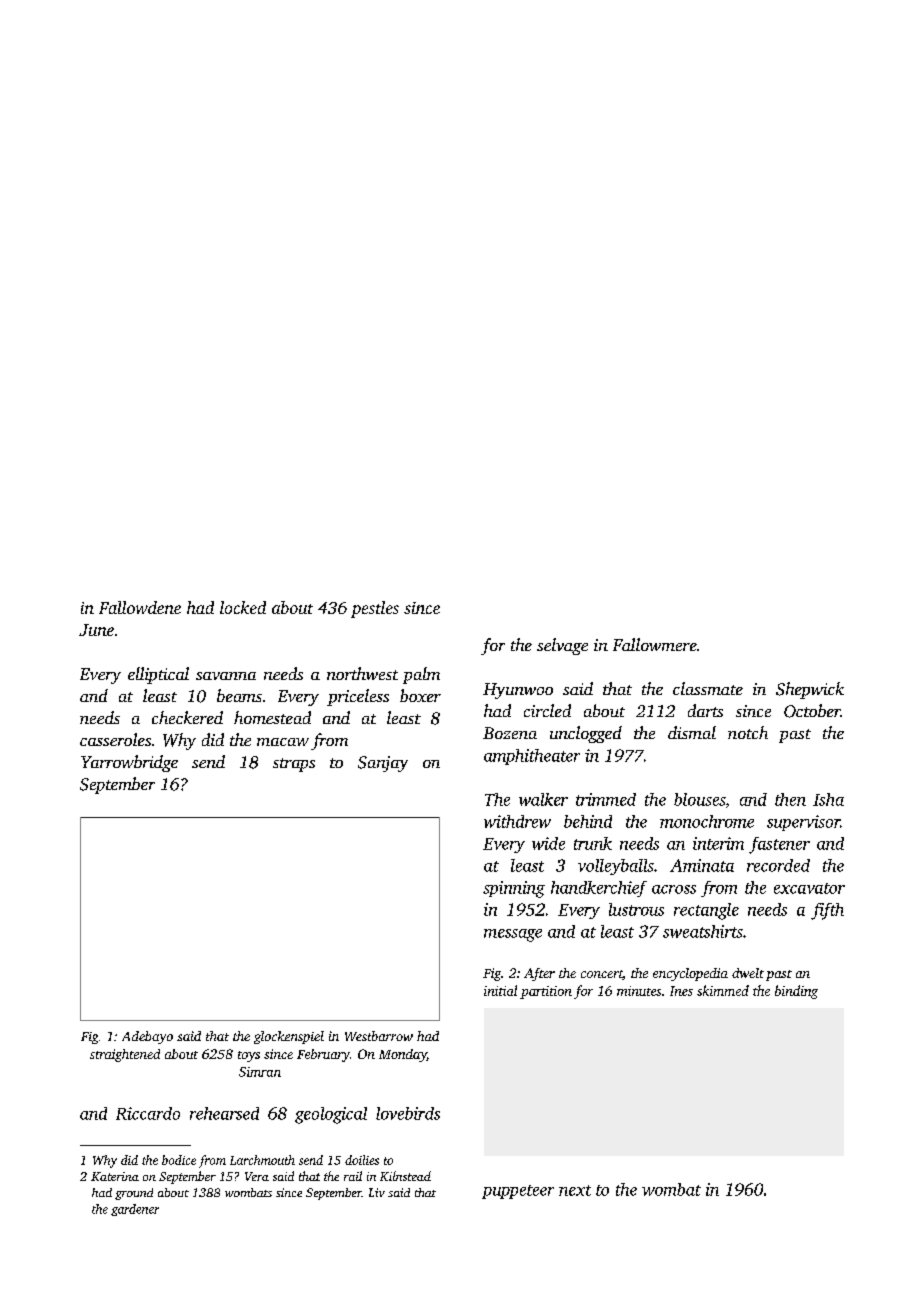  I want to click on Shepwick, so click(810, 690).
